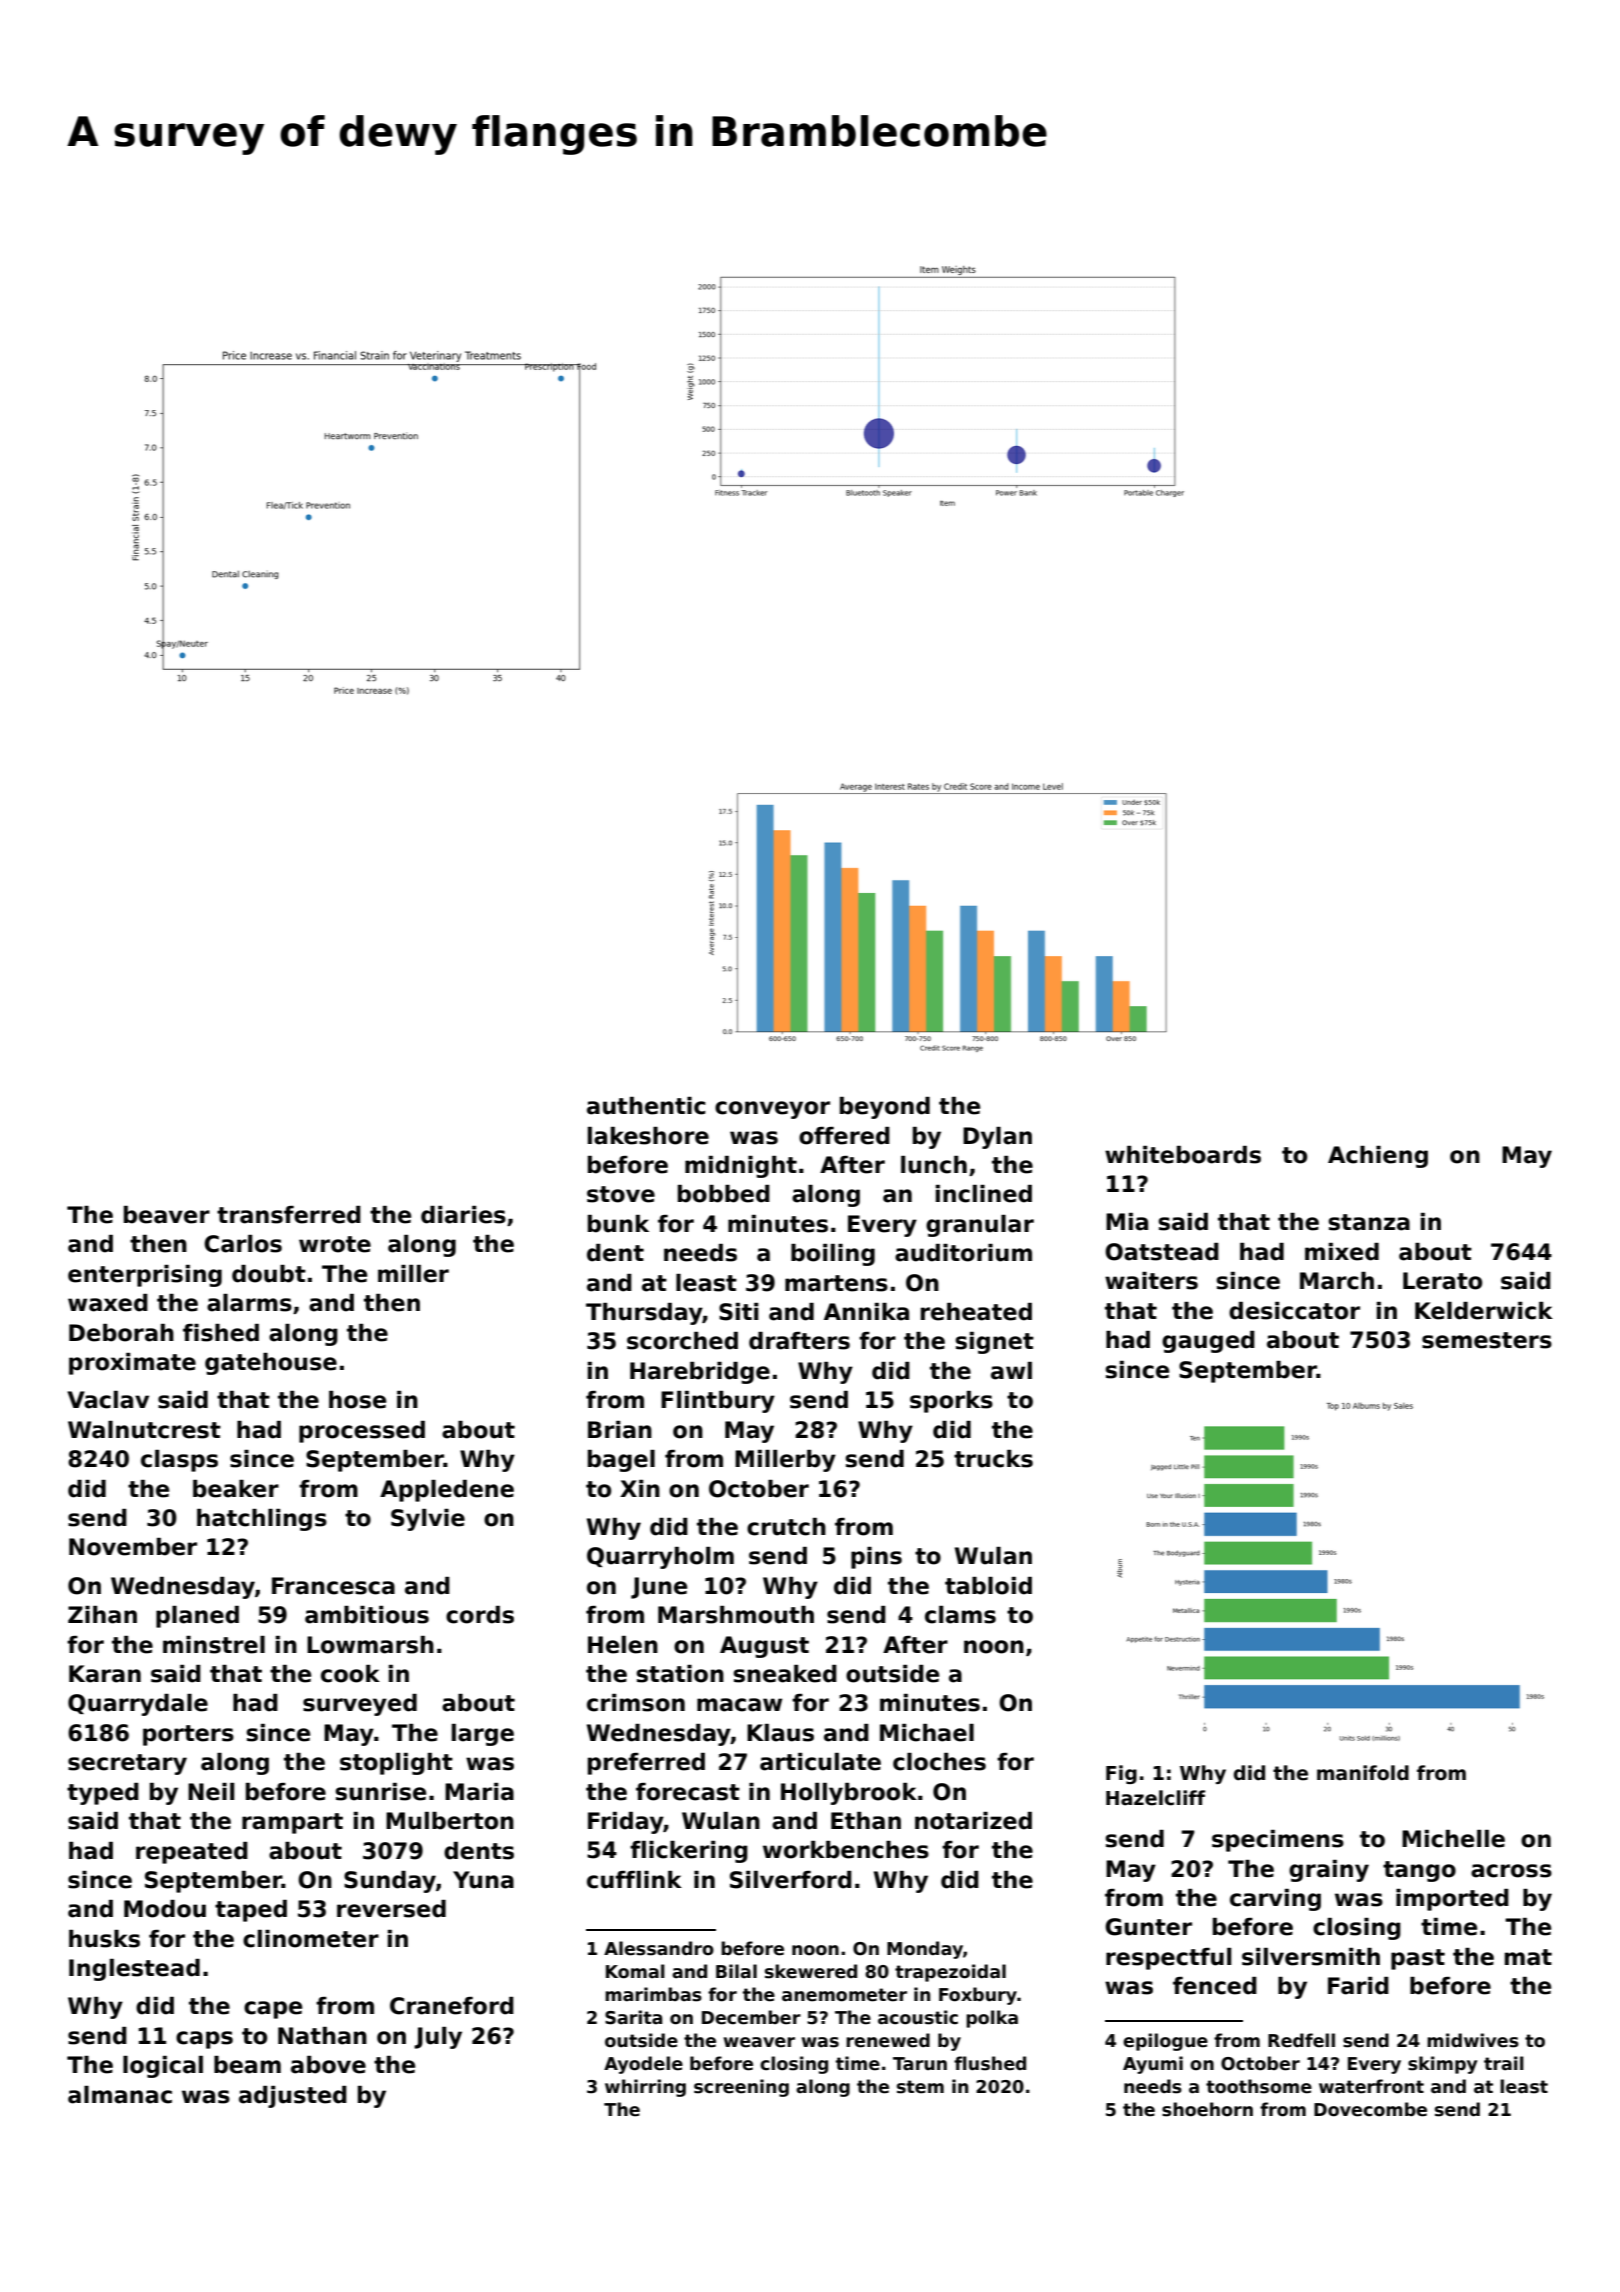 This page has width=1620, height=2292. I want to click on enterprising, so click(145, 1276).
